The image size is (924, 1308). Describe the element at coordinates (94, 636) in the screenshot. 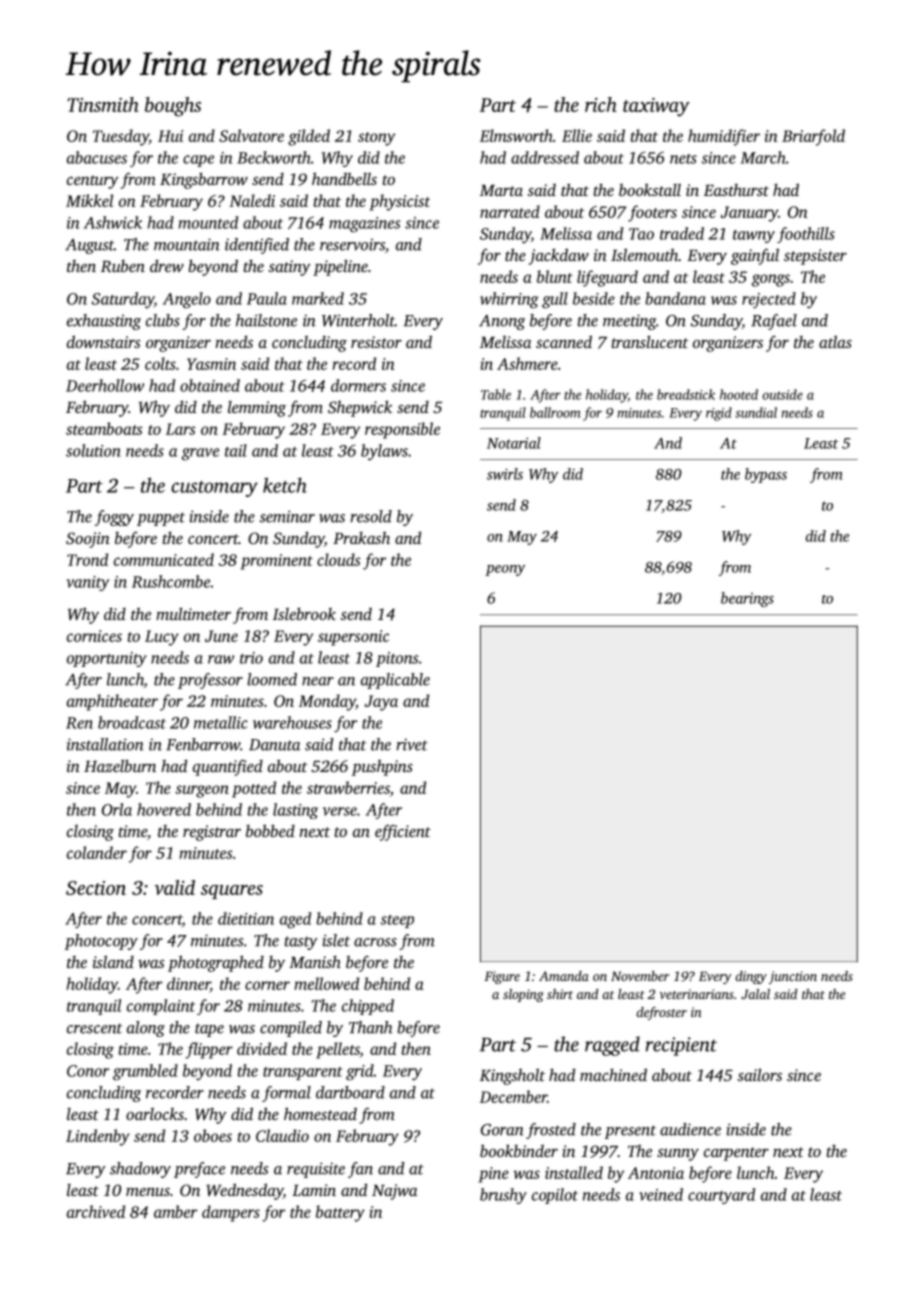

I see `cornices` at that location.
